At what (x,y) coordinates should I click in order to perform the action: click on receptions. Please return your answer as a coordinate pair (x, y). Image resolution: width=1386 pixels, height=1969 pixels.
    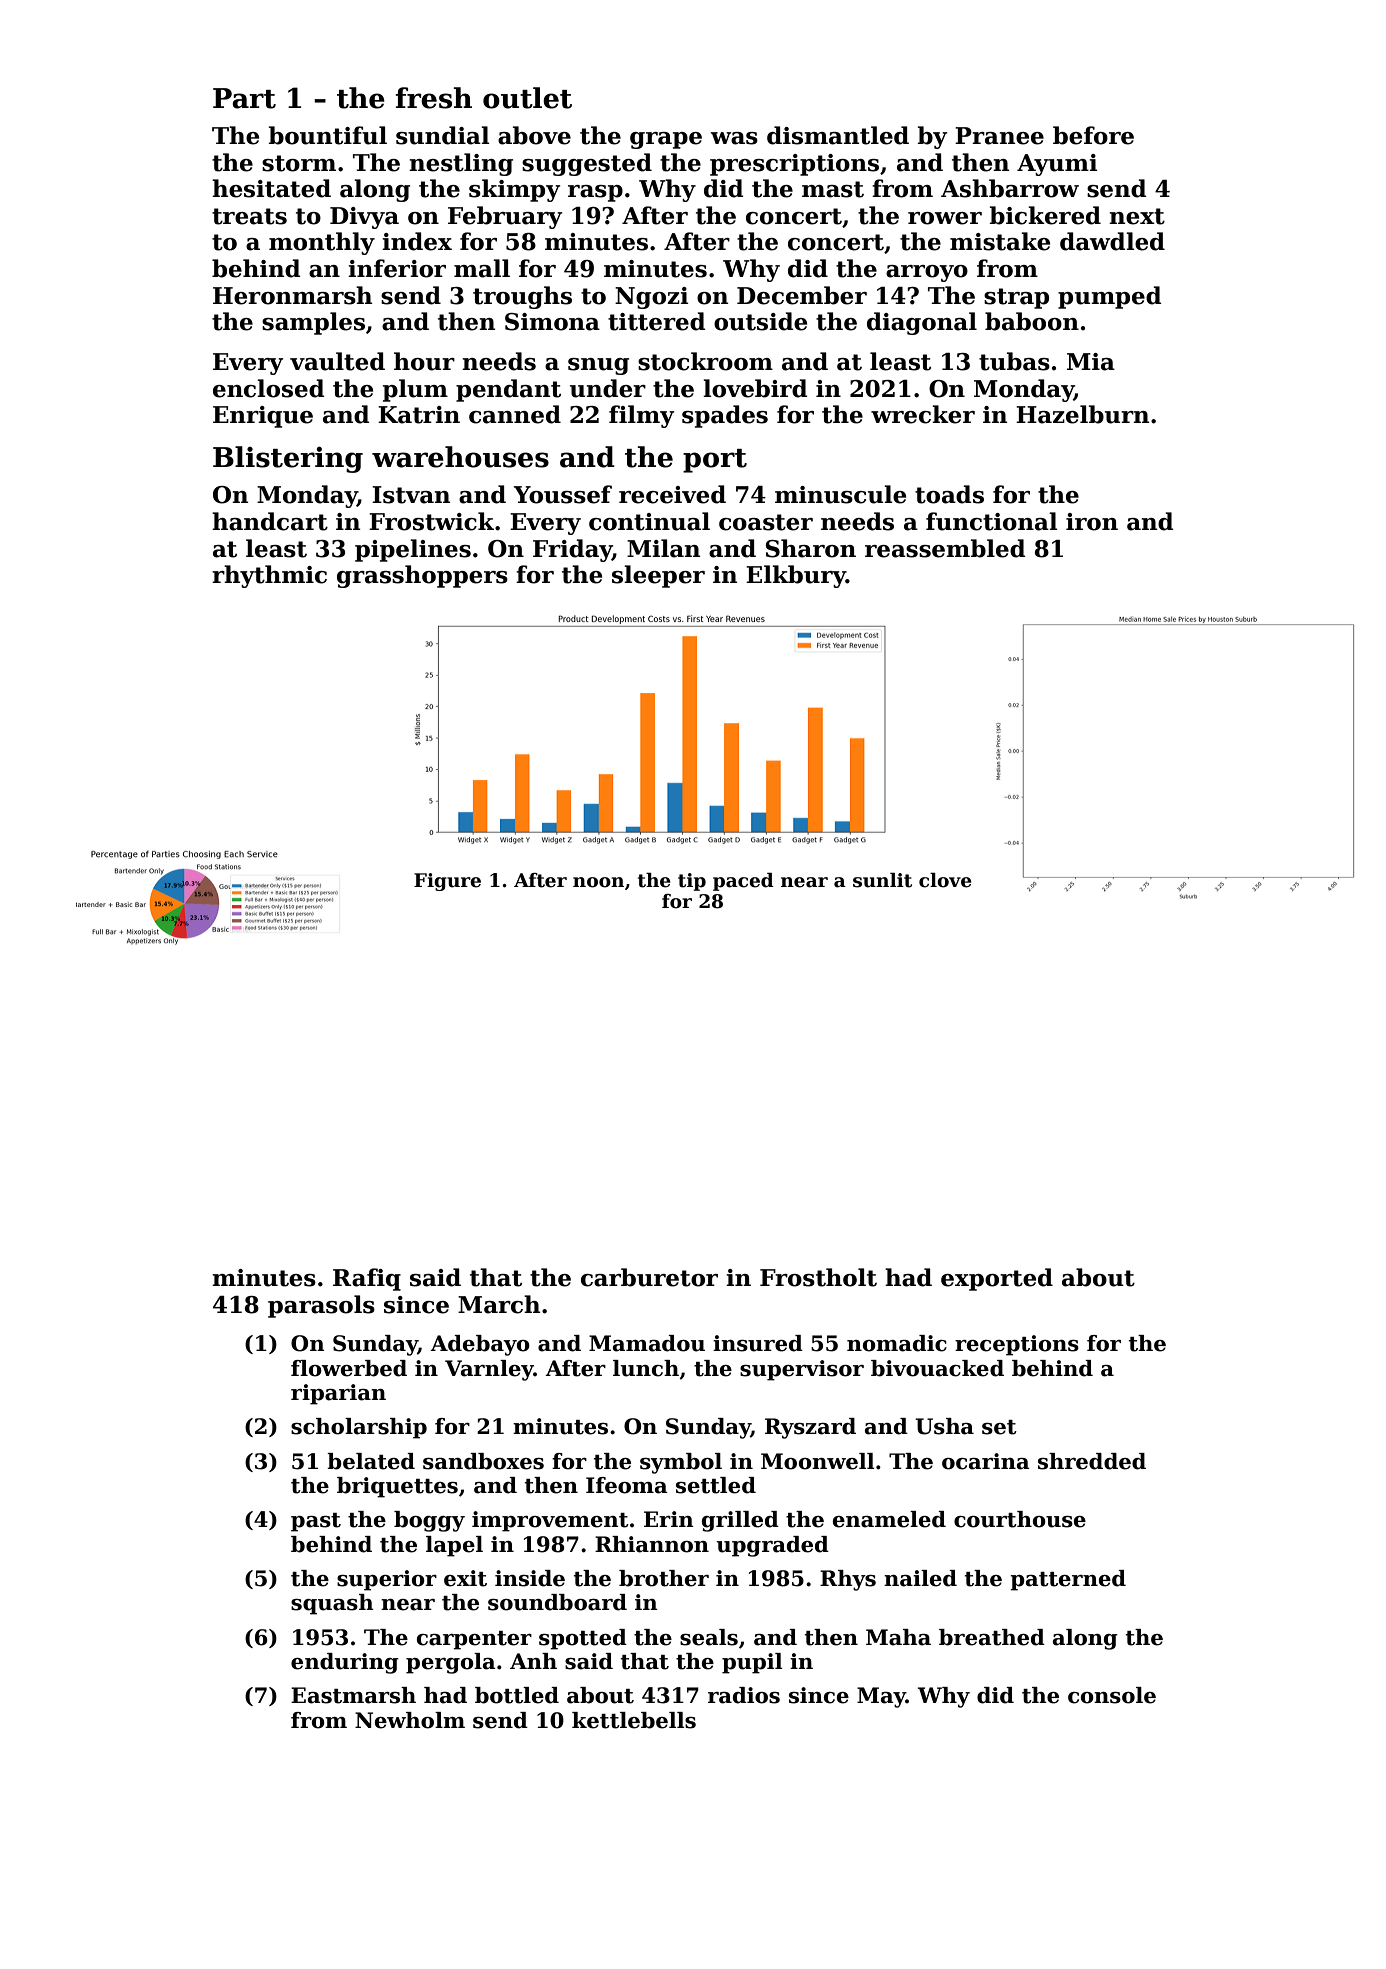
    Looking at the image, I should click on (1017, 1345).
